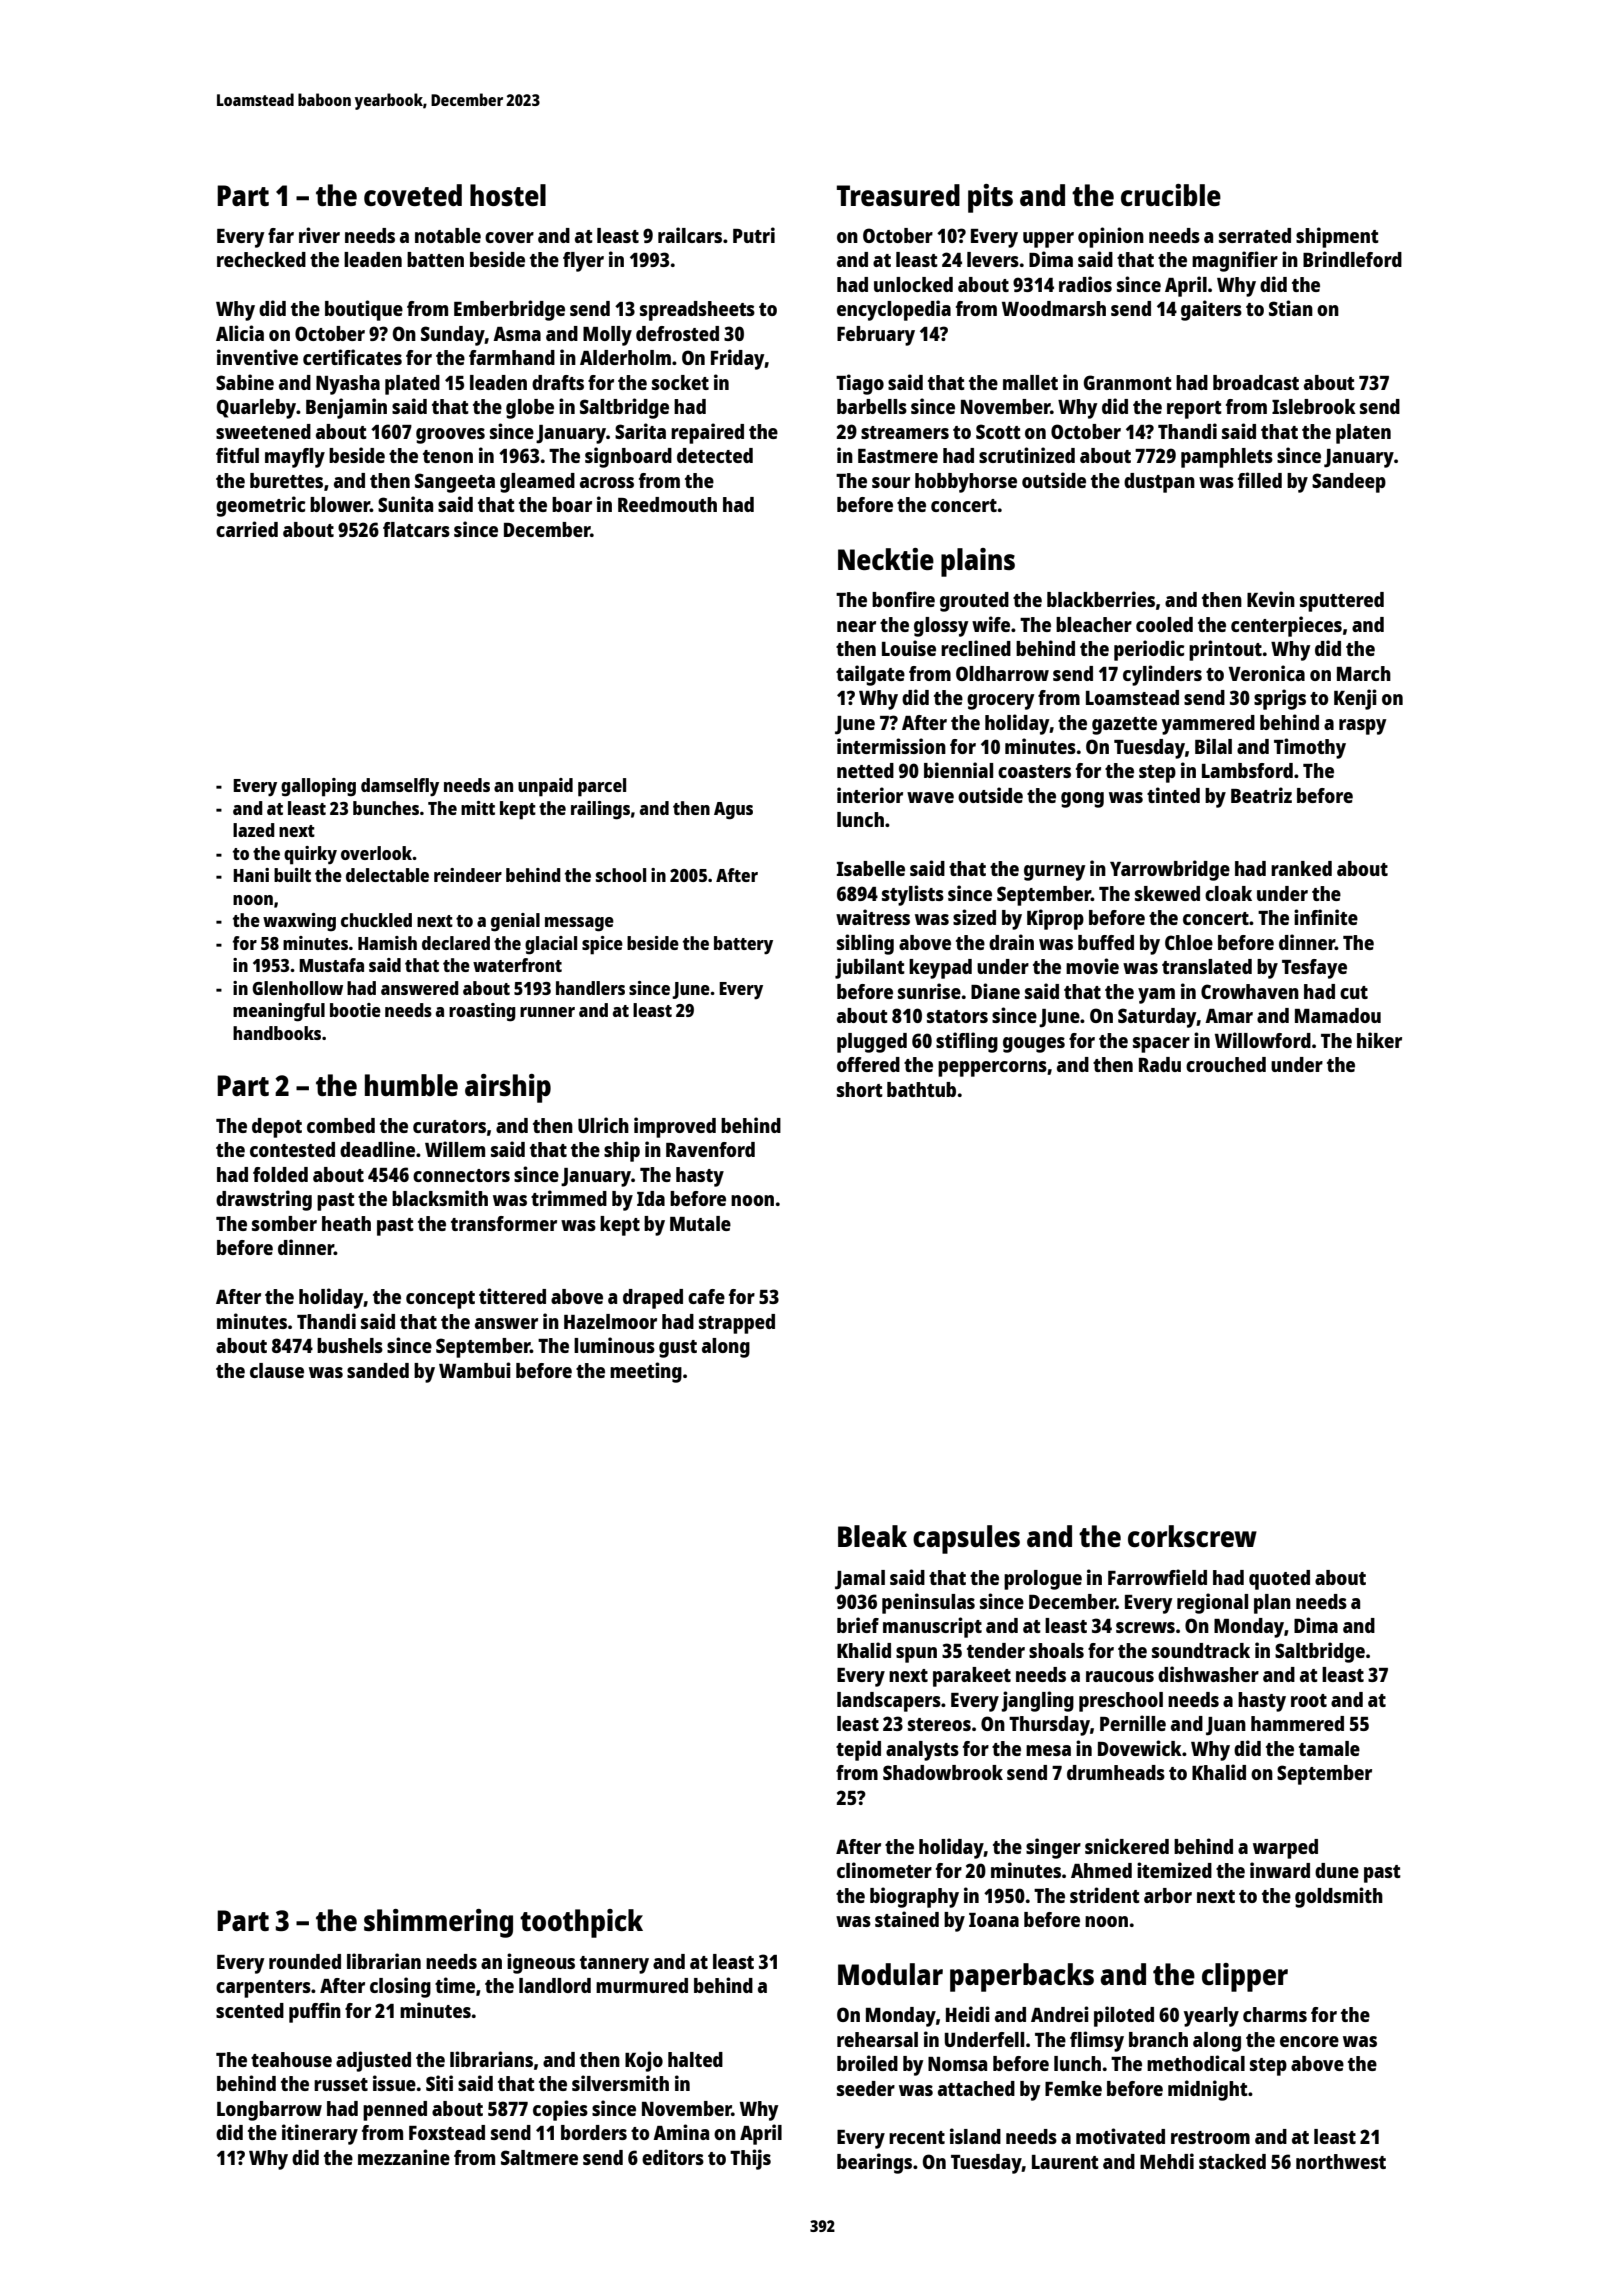 The width and height of the screenshot is (1620, 2292). What do you see at coordinates (914, 1897) in the screenshot?
I see `biography` at bounding box center [914, 1897].
